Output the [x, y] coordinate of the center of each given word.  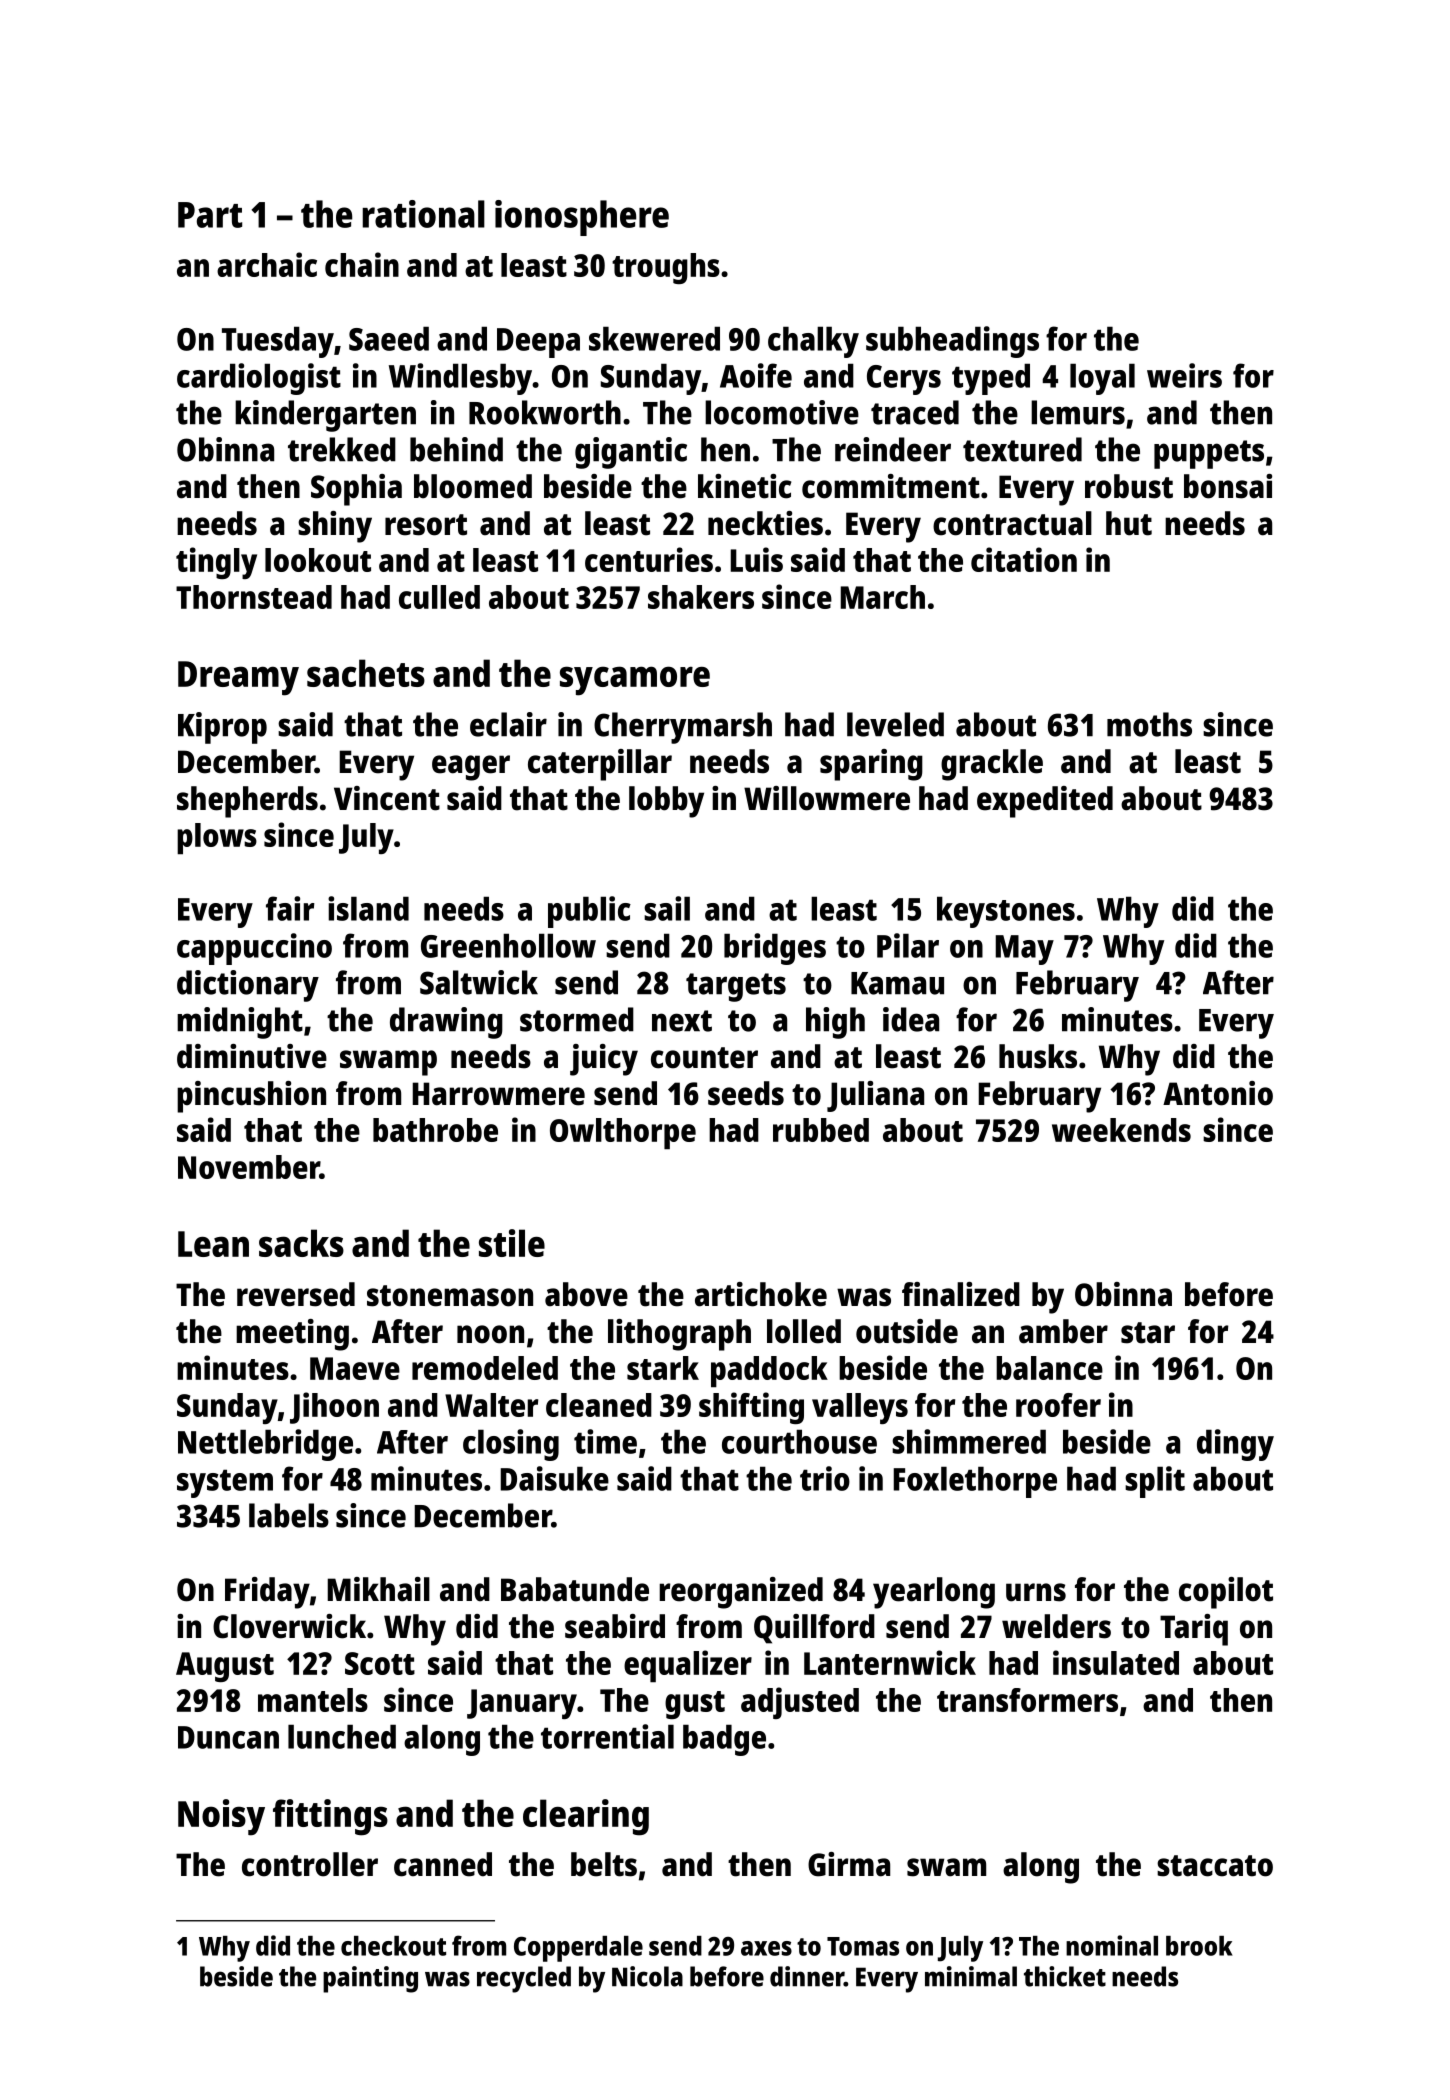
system [225, 1483]
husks [1038, 1056]
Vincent [387, 798]
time [605, 1441]
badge [724, 1740]
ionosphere [582, 218]
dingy [1235, 1445]
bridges [775, 949]
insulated [1116, 1662]
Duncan [228, 1737]
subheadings [952, 342]
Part [210, 215]
